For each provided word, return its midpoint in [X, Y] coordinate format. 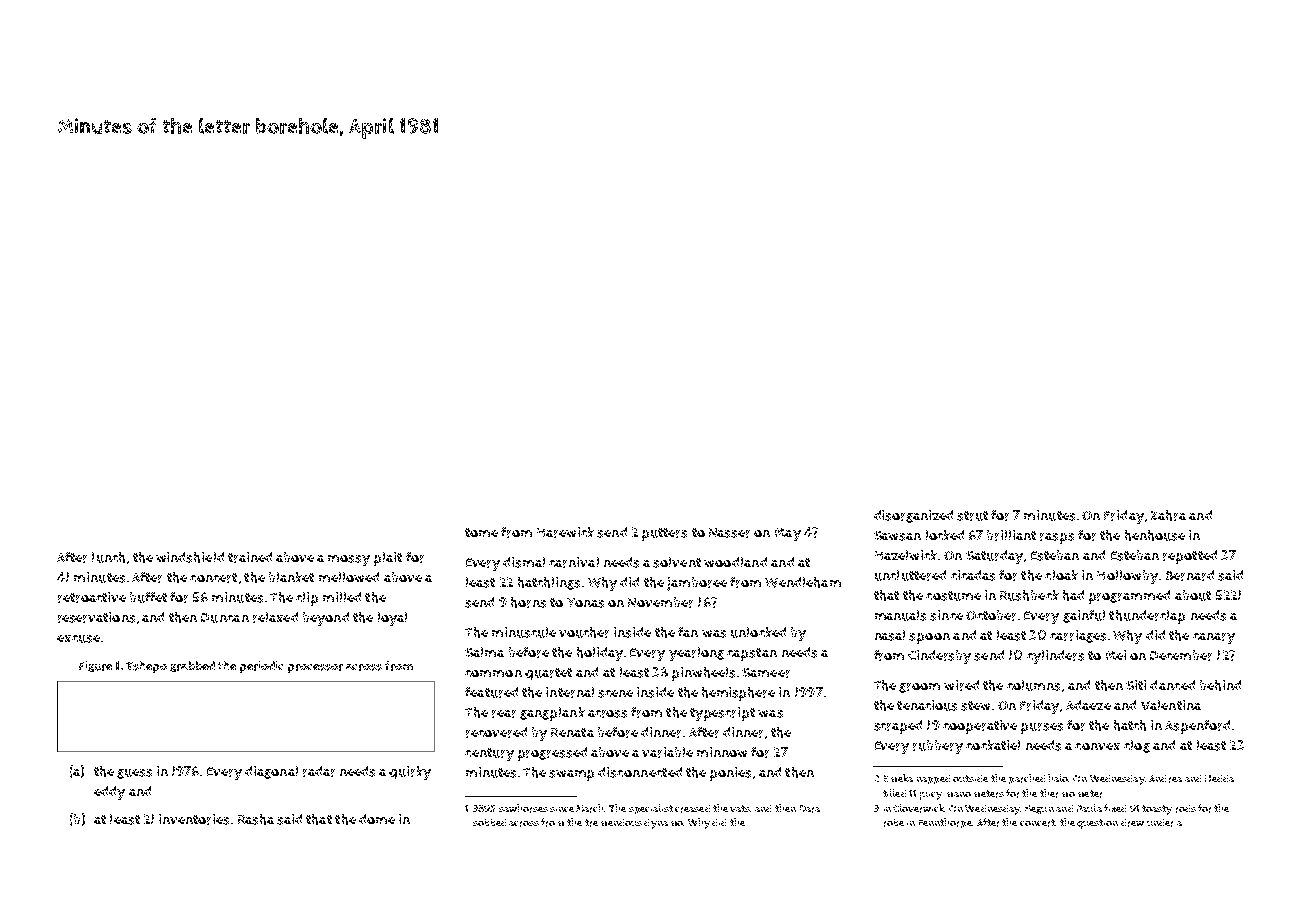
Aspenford [1197, 727]
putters [664, 534]
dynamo [664, 824]
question [1097, 824]
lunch [108, 557]
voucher [584, 632]
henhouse [1155, 535]
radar [319, 771]
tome [481, 532]
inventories [194, 819]
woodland [735, 562]
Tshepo [146, 667]
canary [1214, 638]
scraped [898, 727]
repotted [1190, 557]
